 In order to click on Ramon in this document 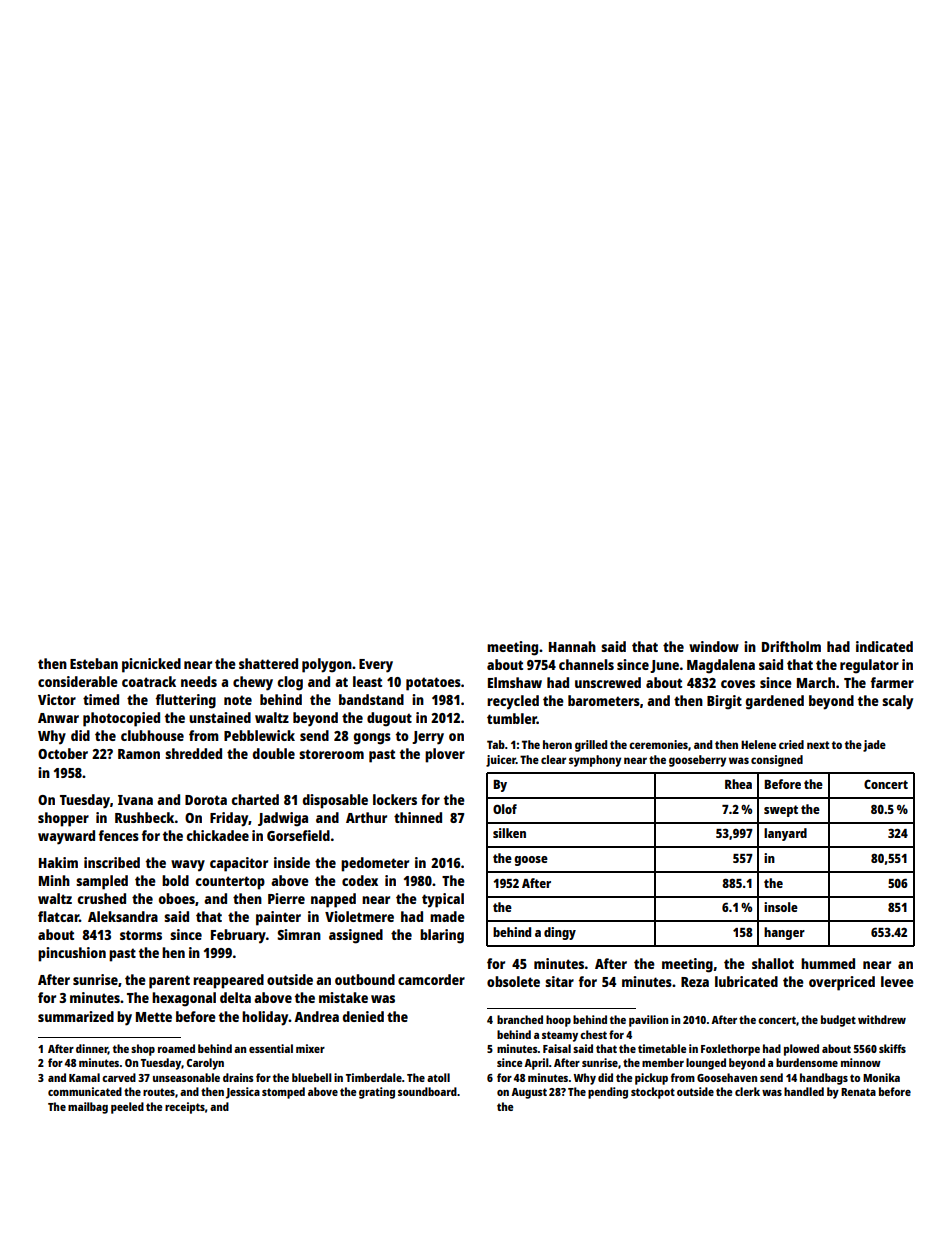, I will do `click(139, 754)`.
